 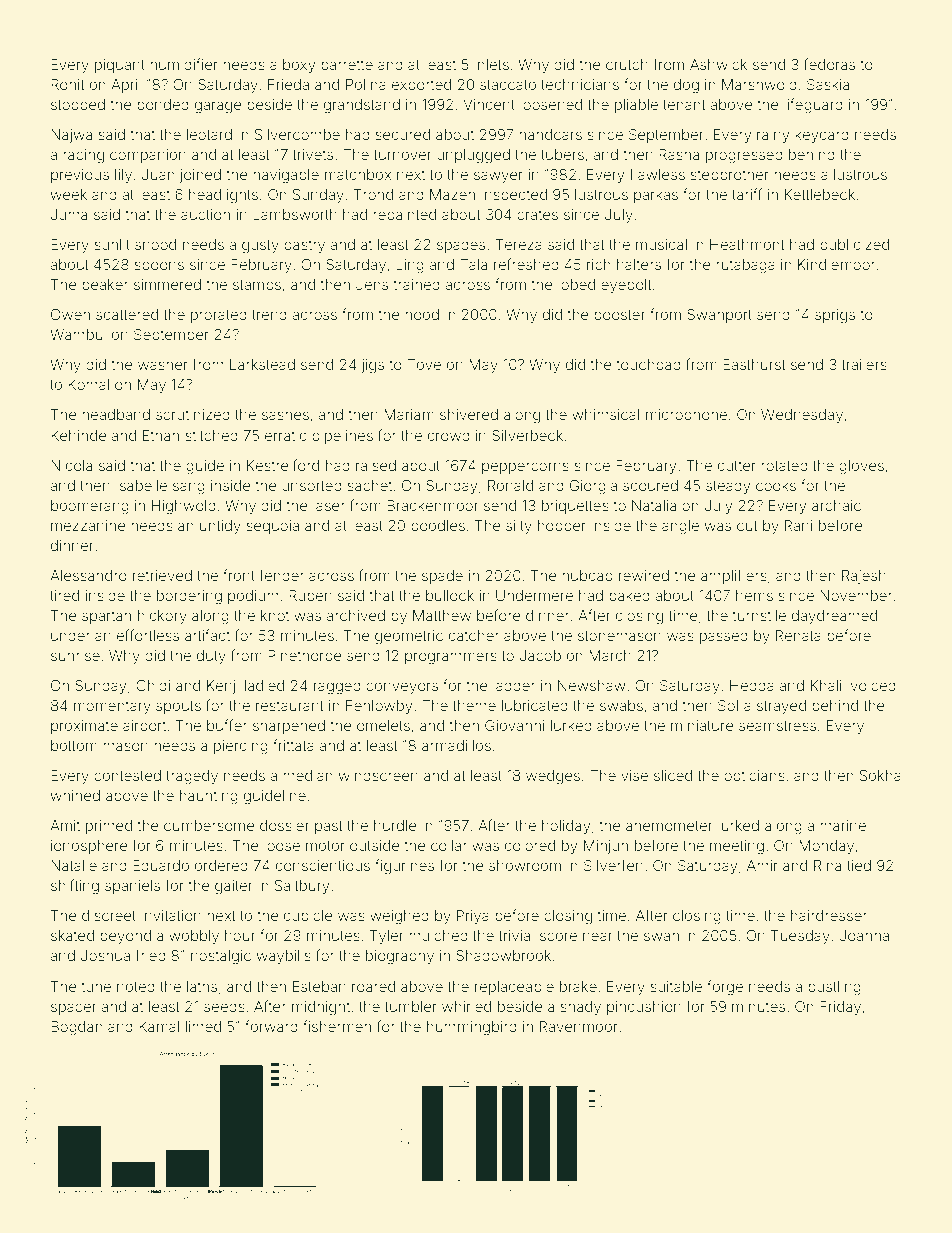 I want to click on Saskia, so click(x=828, y=84).
